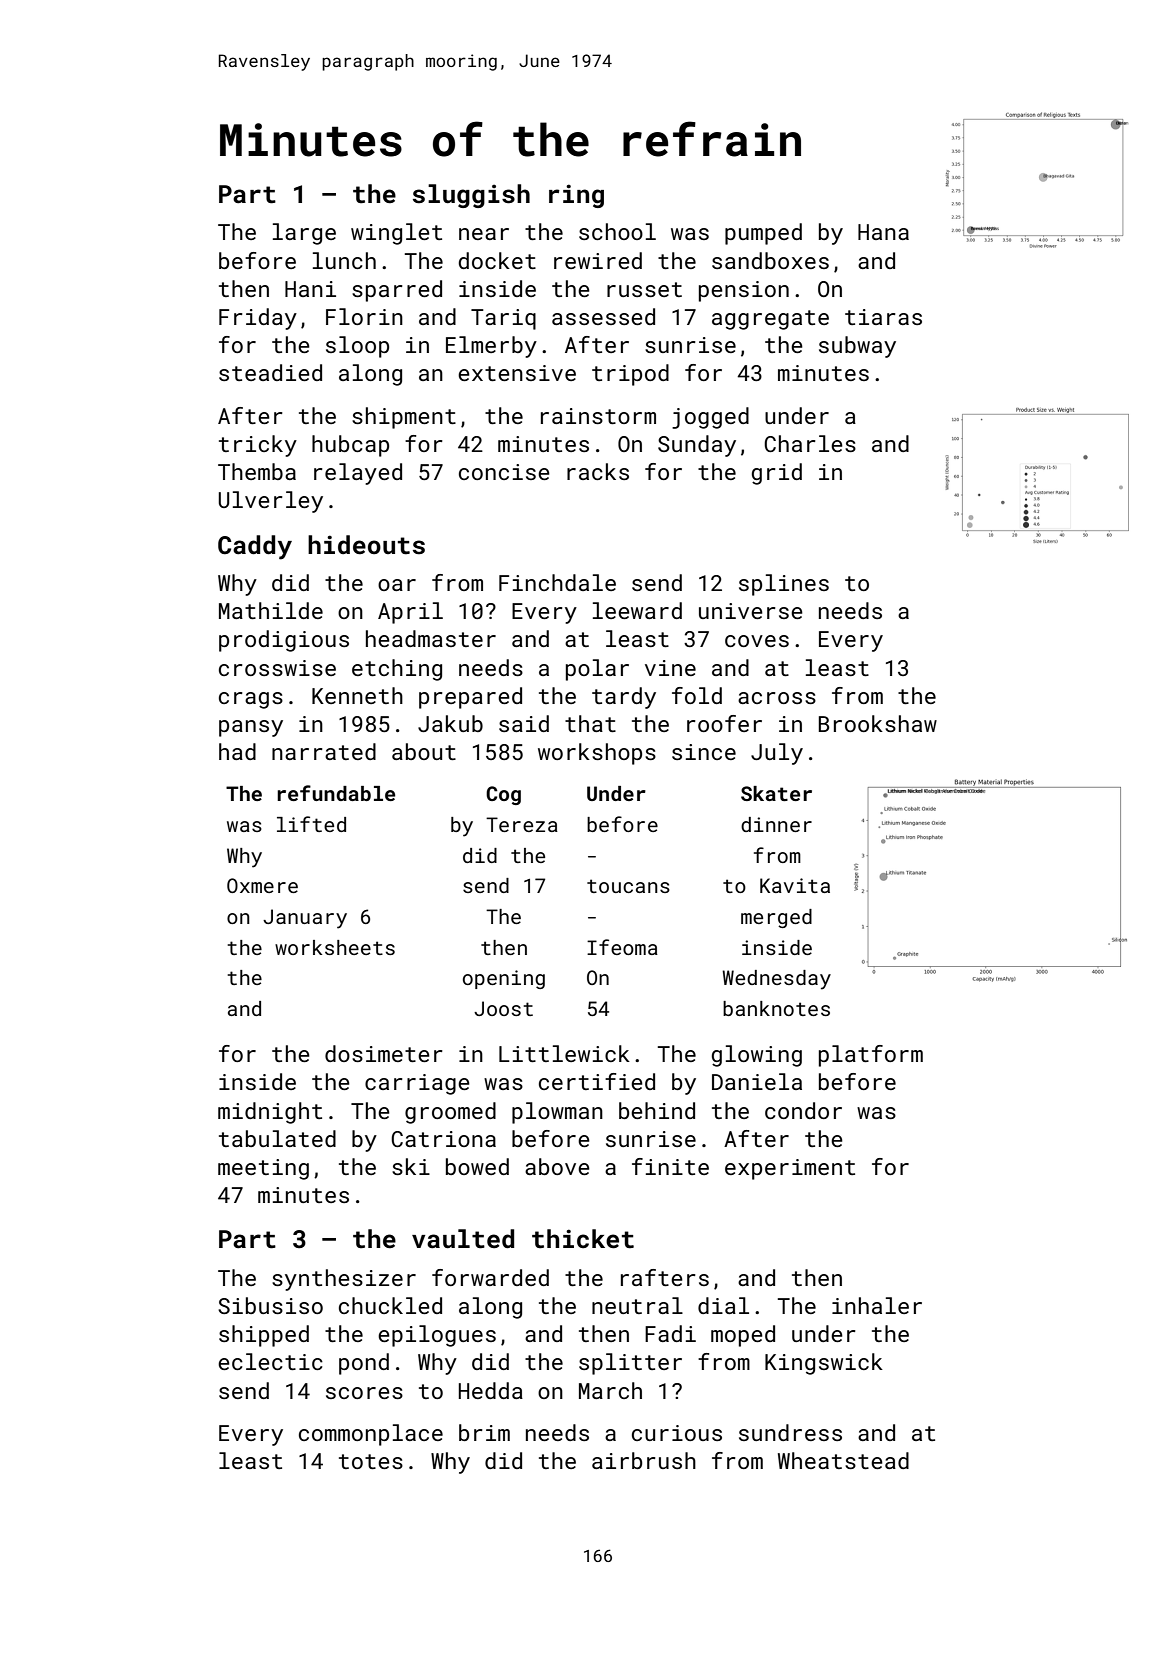 The width and height of the screenshot is (1165, 1654). Describe the element at coordinates (878, 723) in the screenshot. I see `Brookshaw` at that location.
